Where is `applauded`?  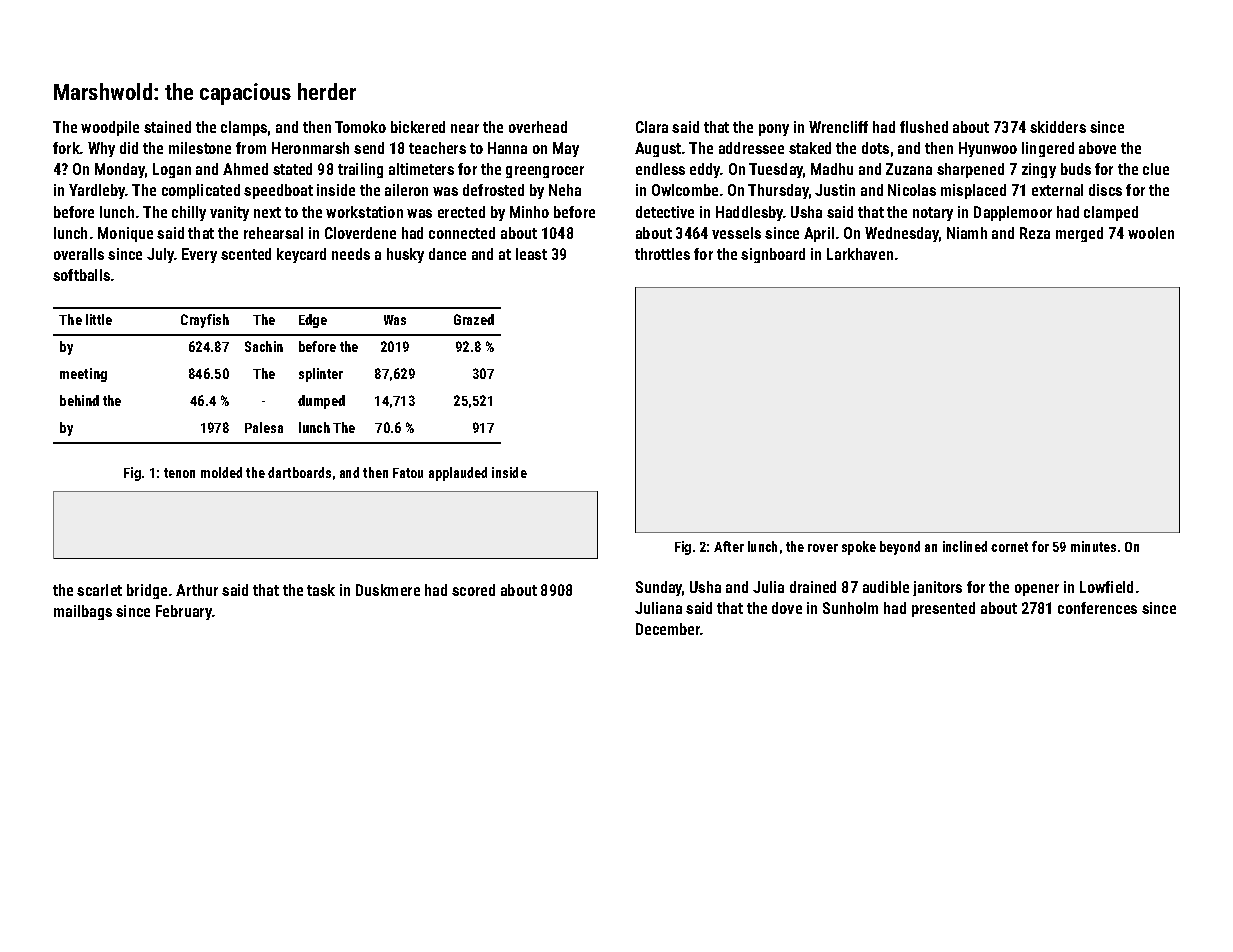
applauded is located at coordinates (458, 474).
